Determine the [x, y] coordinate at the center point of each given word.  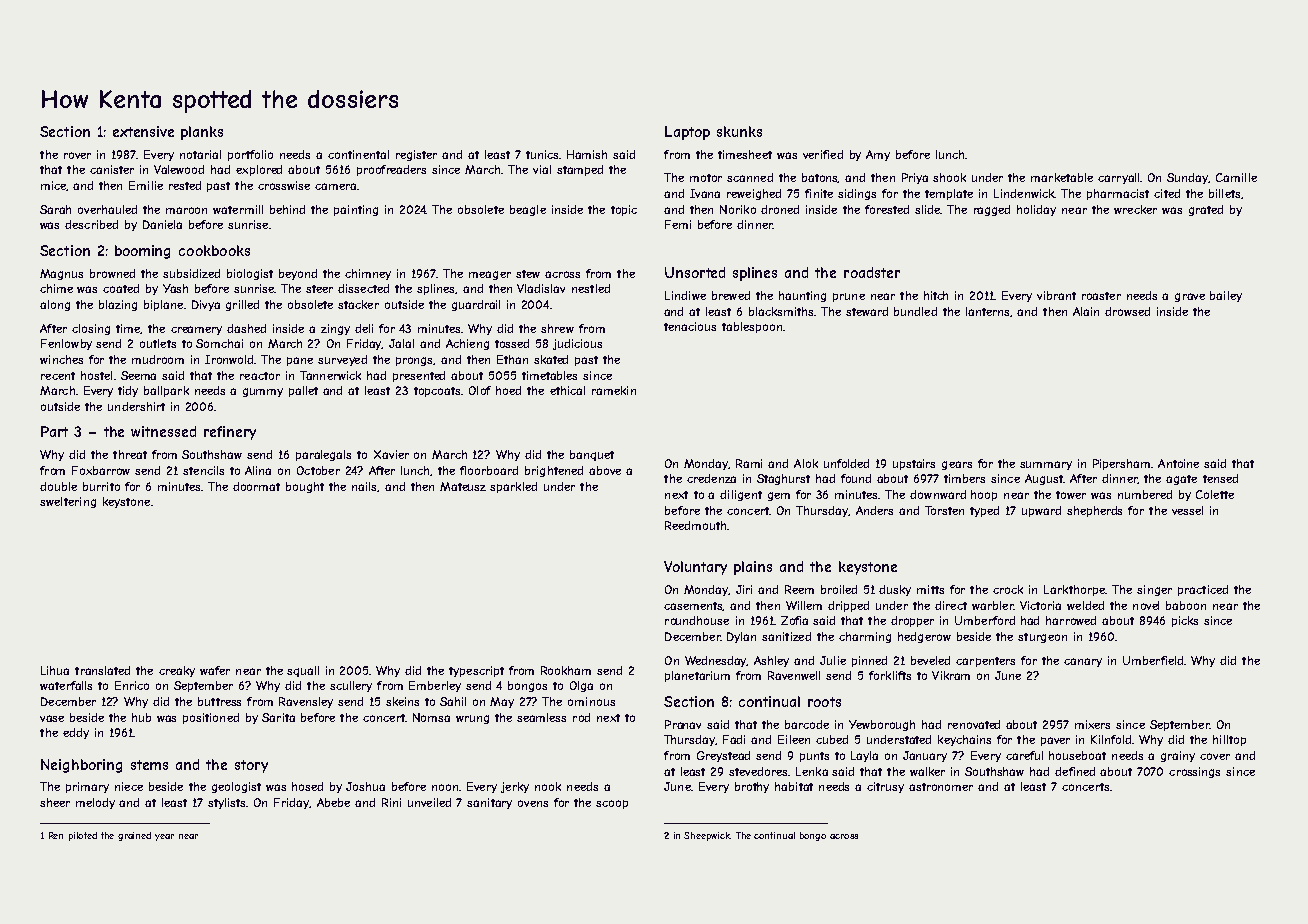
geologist [236, 787]
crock [1008, 589]
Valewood [179, 169]
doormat [256, 486]
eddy [76, 733]
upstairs [914, 464]
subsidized [191, 273]
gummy [263, 392]
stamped [580, 170]
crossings [1194, 772]
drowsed [1127, 311]
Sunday [1188, 178]
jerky [515, 787]
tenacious [690, 326]
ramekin [614, 390]
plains [753, 568]
